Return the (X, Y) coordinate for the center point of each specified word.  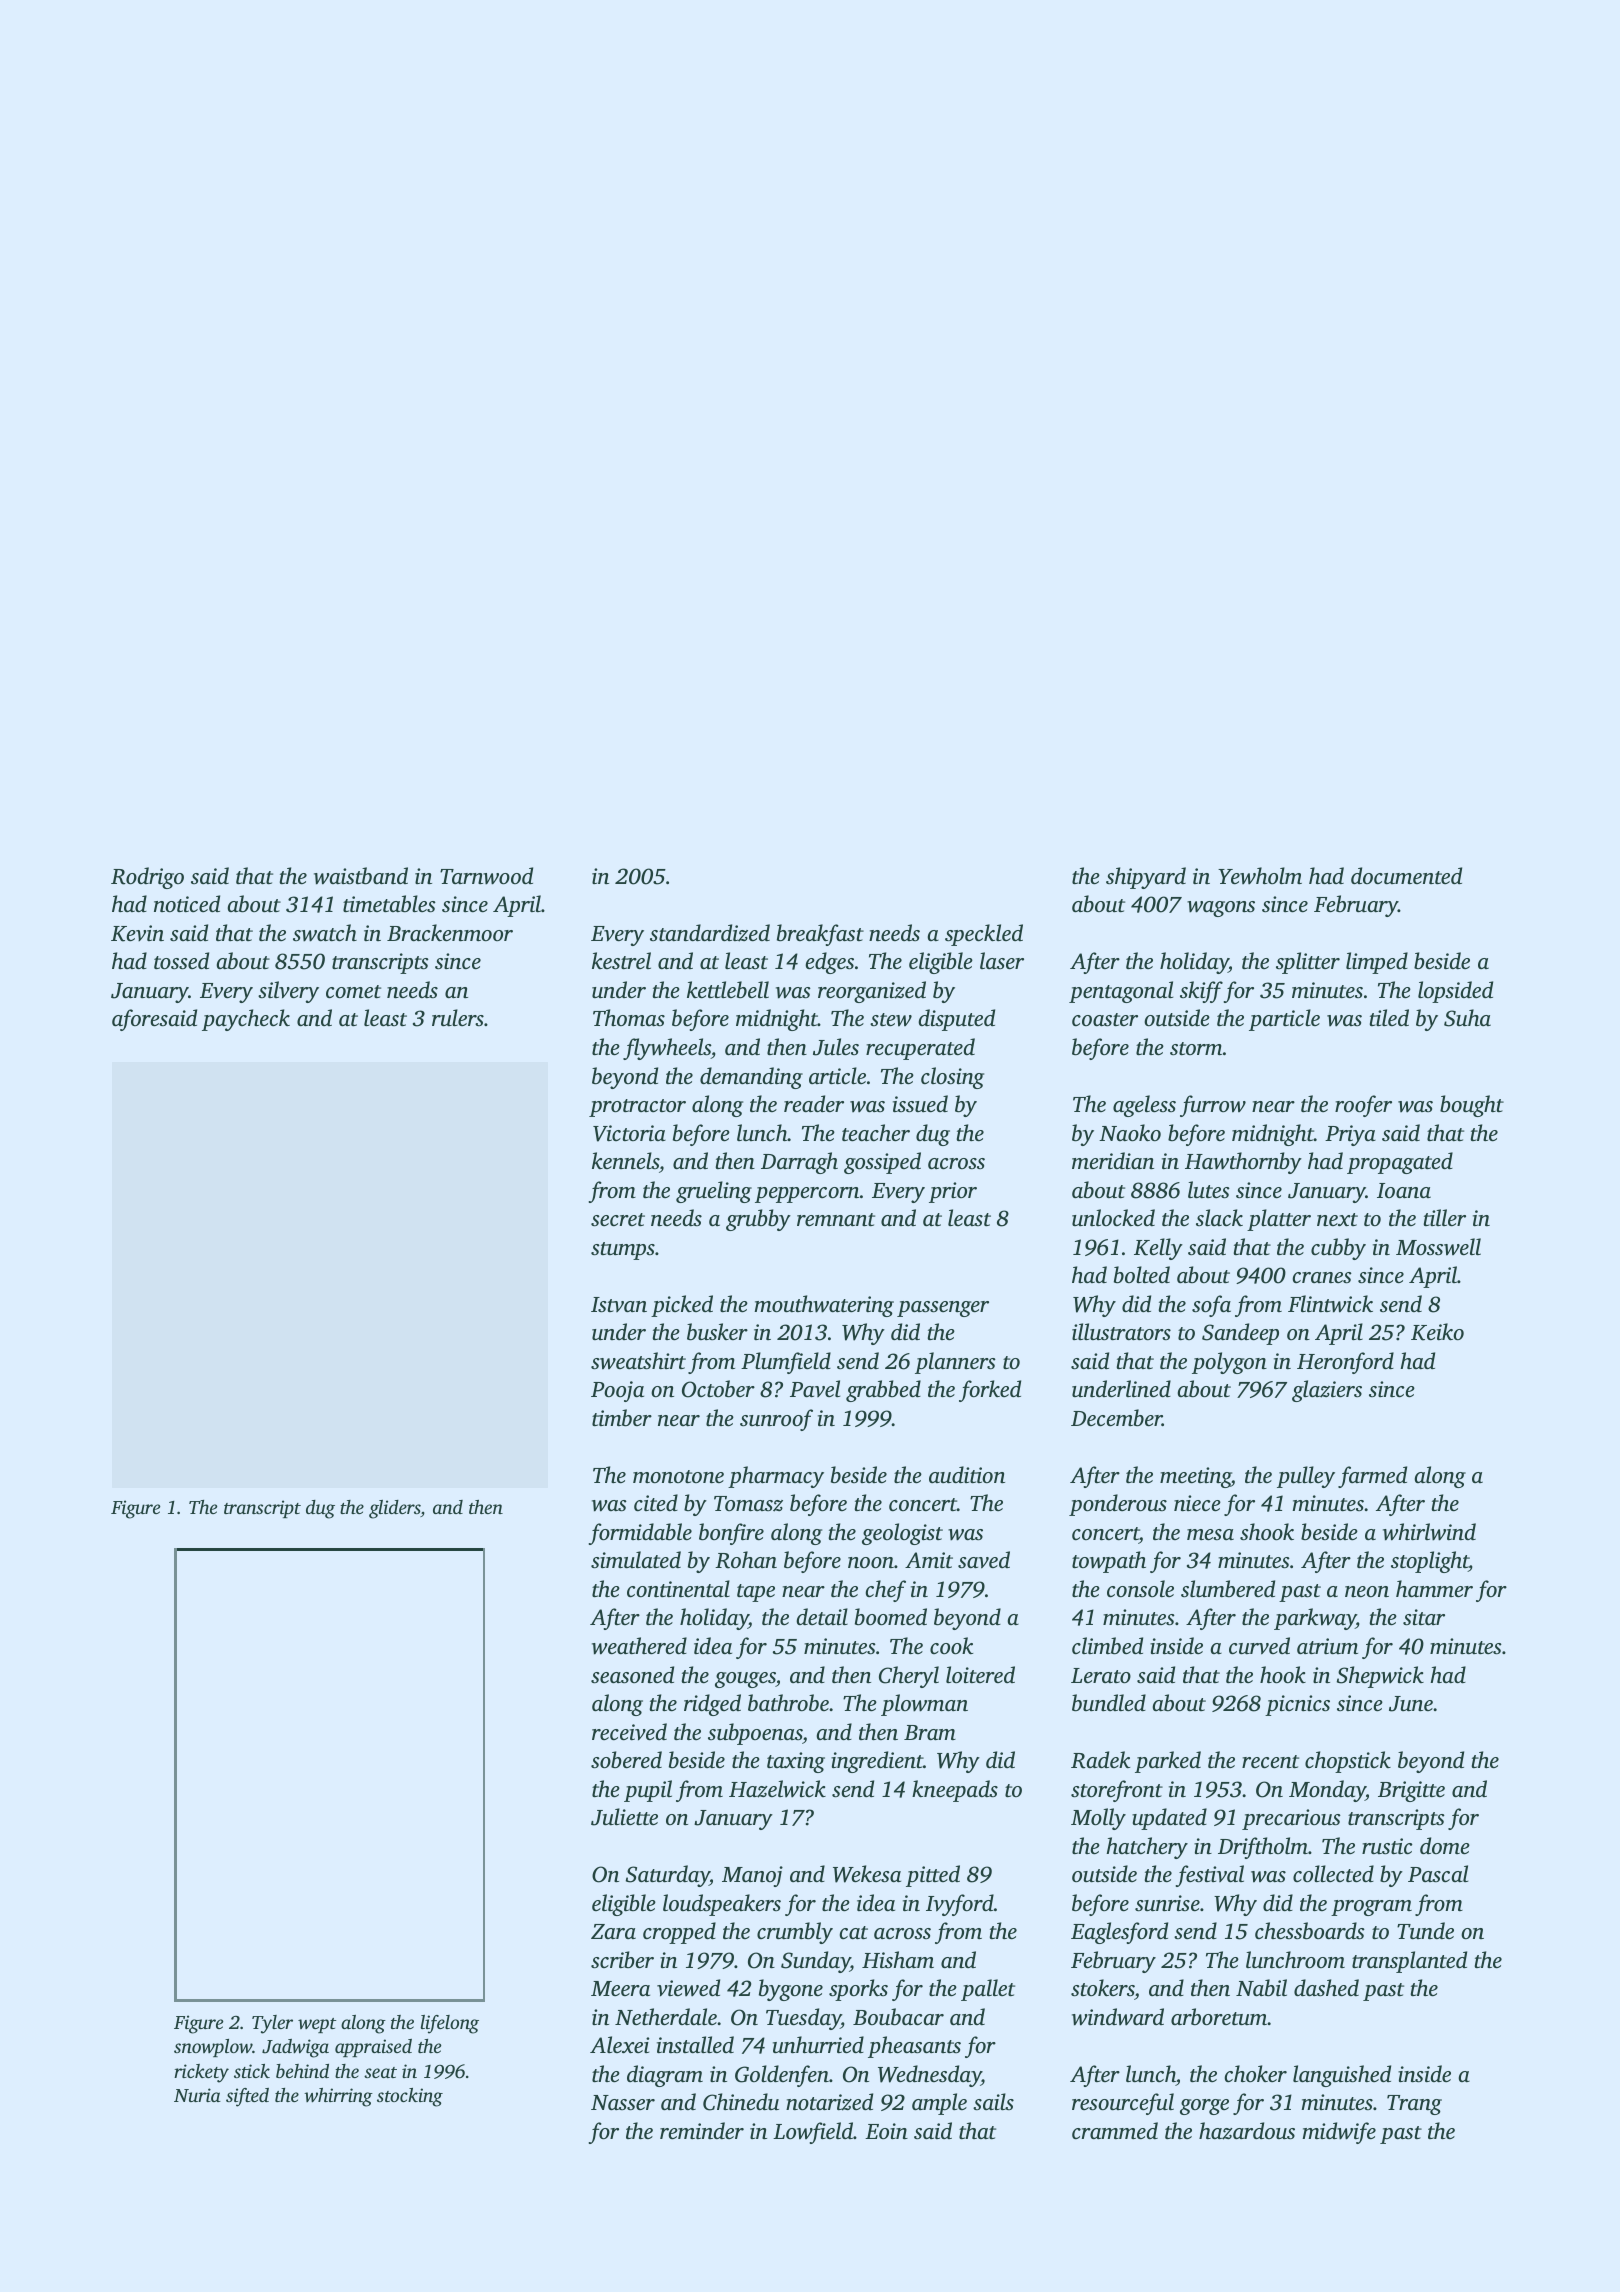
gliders (395, 1509)
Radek (1100, 1760)
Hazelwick (777, 1789)
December (1116, 1417)
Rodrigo (147, 878)
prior (953, 1192)
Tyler (272, 2024)
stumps (623, 1251)
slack (1219, 1217)
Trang (1414, 2105)
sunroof (776, 1420)
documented (1406, 875)
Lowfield (813, 2133)
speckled (984, 935)
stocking (410, 2097)
